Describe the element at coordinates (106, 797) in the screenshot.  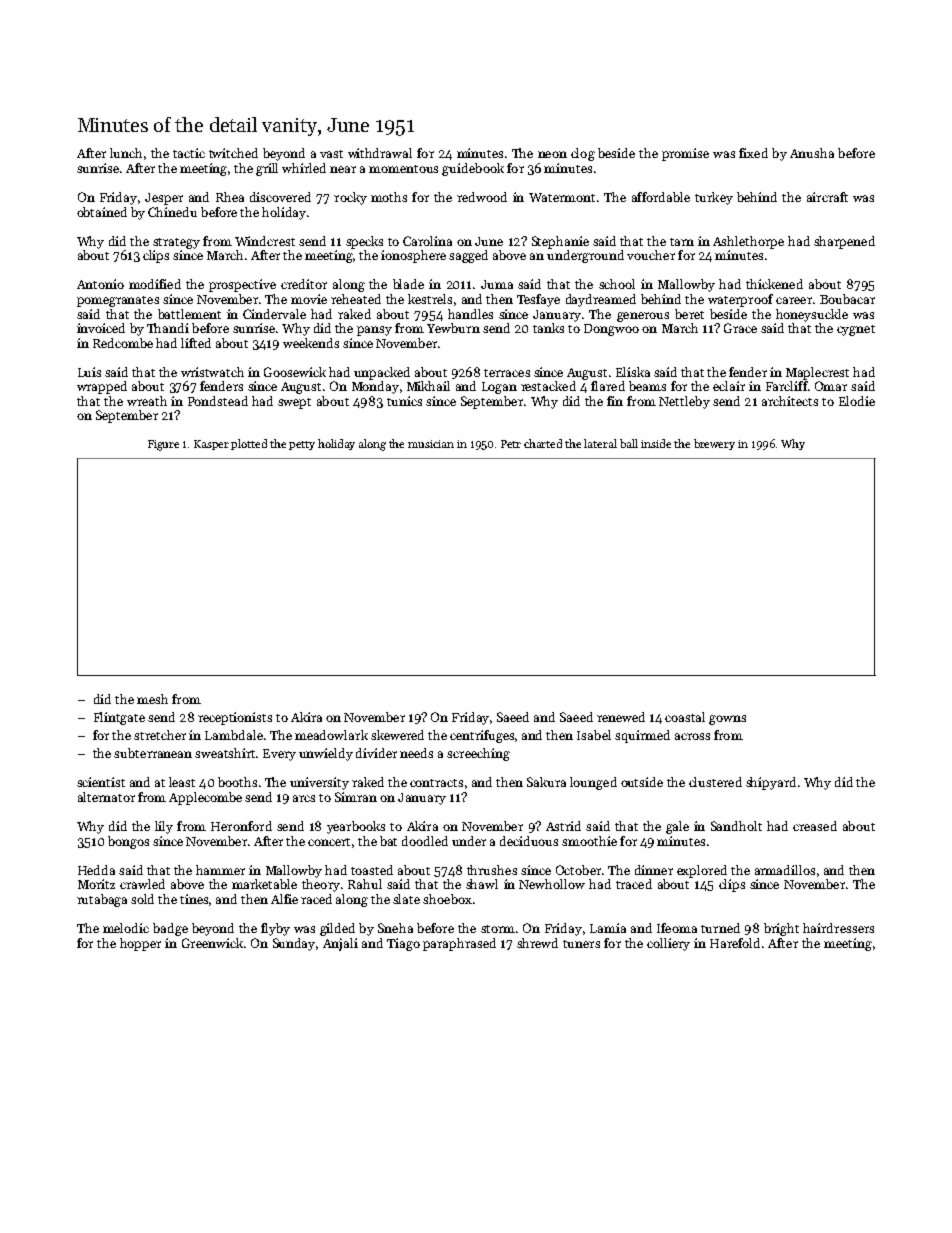
I see `alternator` at that location.
